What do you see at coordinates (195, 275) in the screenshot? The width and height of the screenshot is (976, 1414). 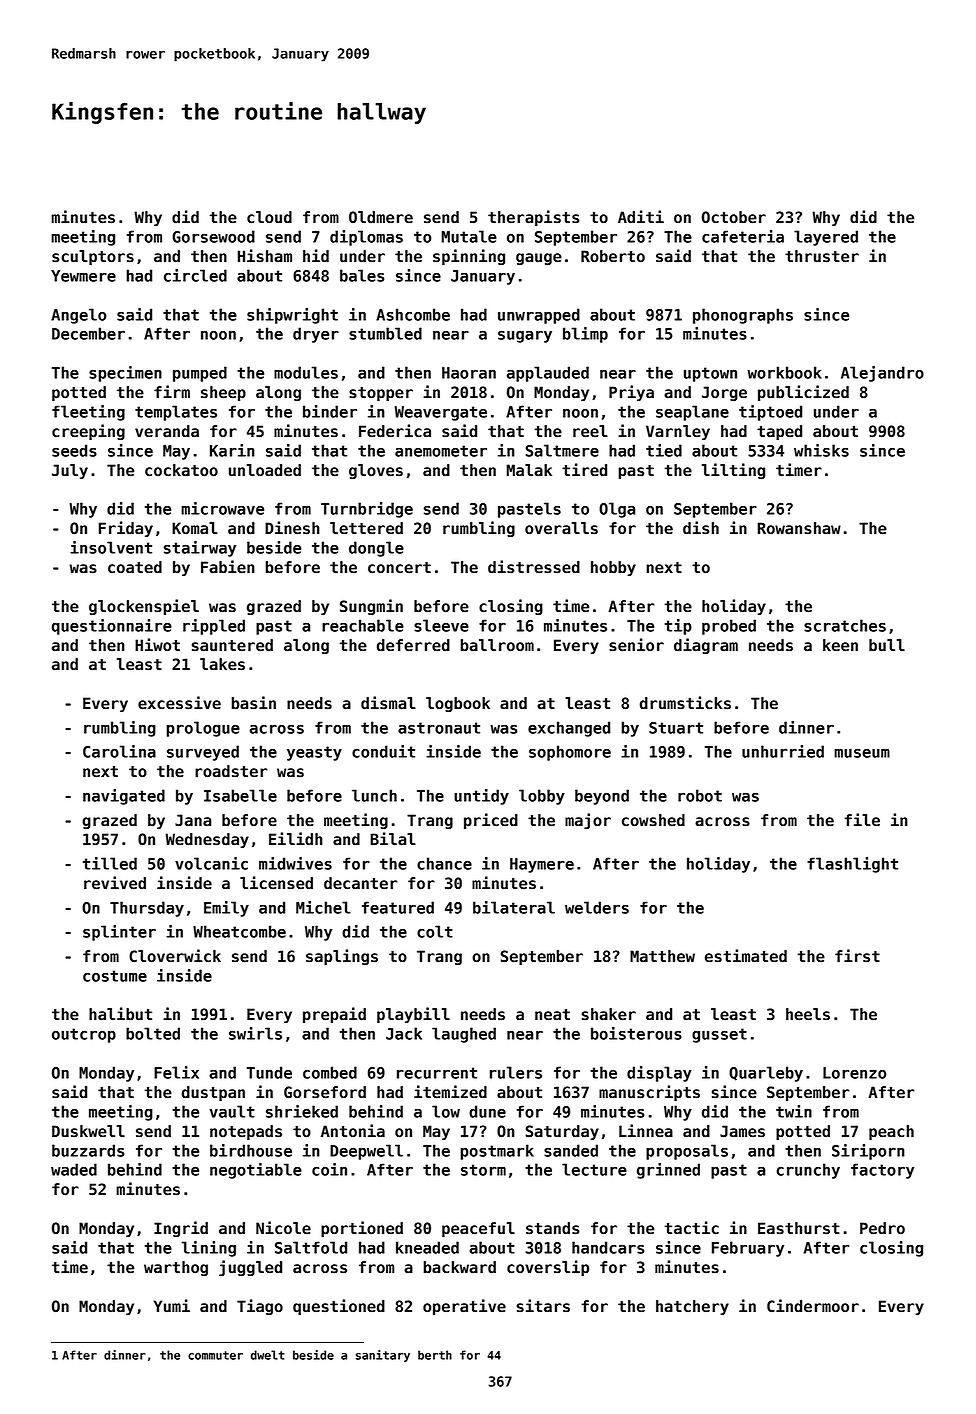 I see `circled` at bounding box center [195, 275].
